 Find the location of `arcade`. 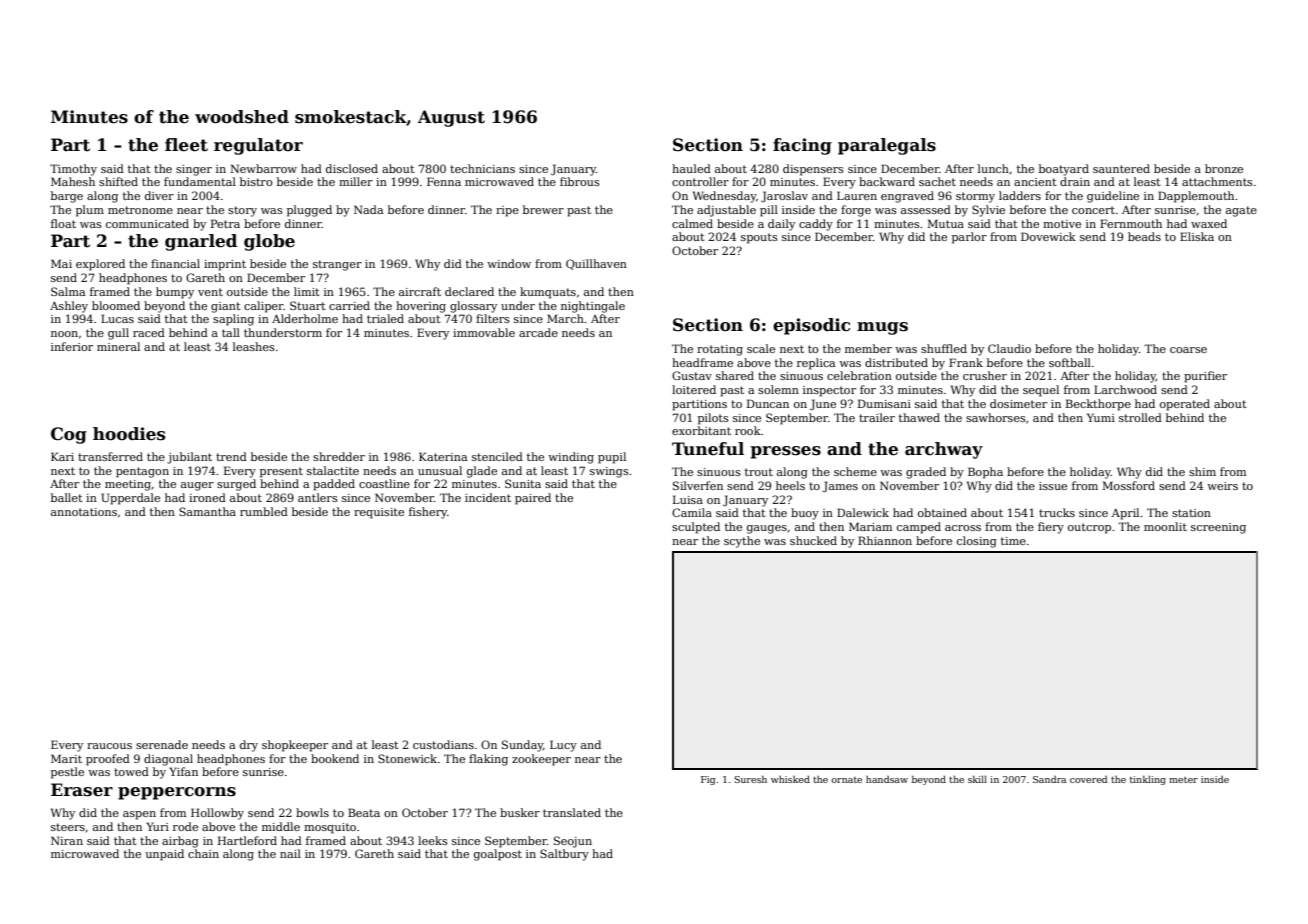

arcade is located at coordinates (538, 332).
